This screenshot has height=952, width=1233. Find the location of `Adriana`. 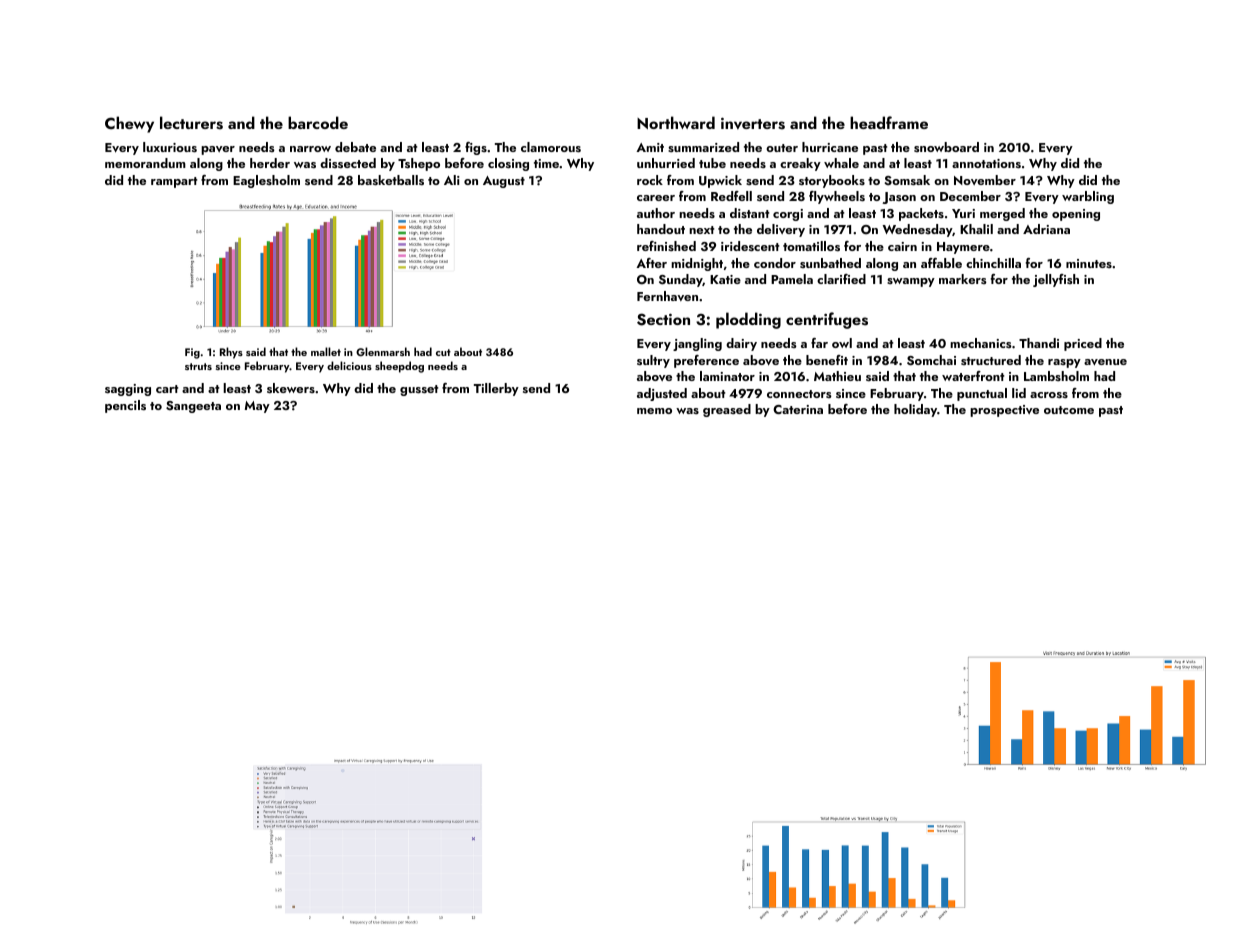

Adriana is located at coordinates (1046, 229).
